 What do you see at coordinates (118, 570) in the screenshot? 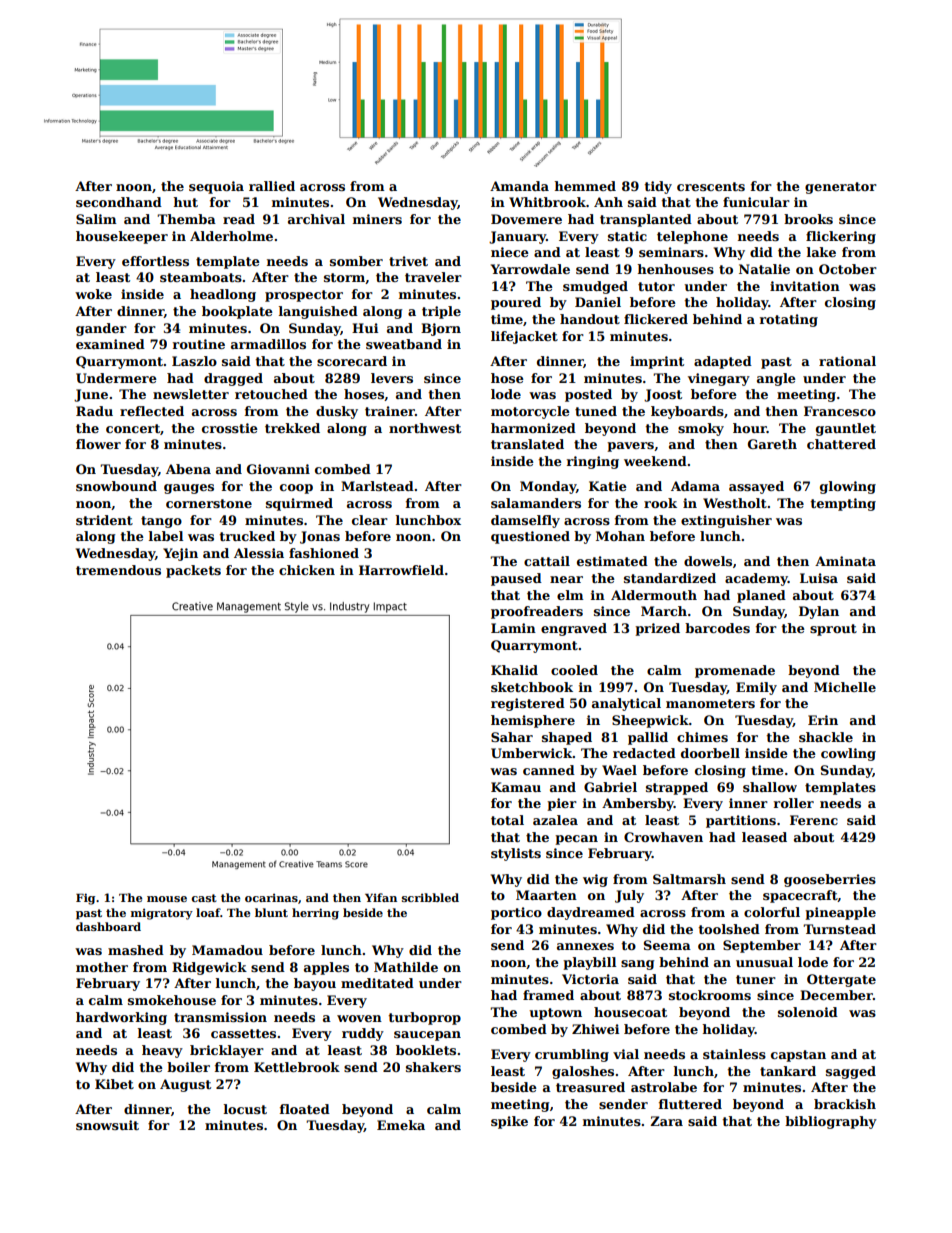
I see `tremendous` at bounding box center [118, 570].
